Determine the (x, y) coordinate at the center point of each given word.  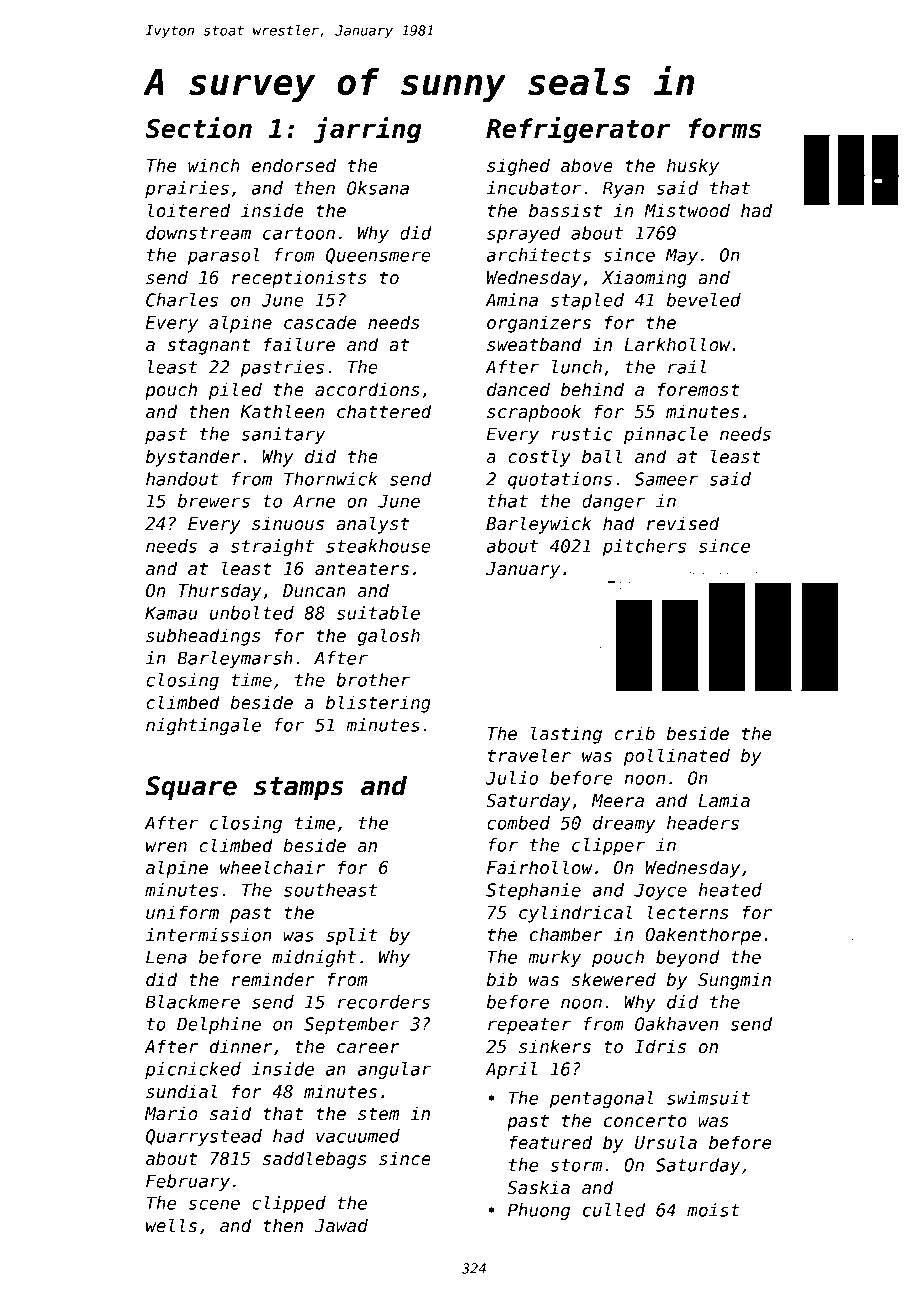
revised (683, 523)
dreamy (624, 824)
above (587, 165)
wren (166, 847)
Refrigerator (578, 130)
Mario (171, 1113)
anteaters (362, 569)
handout (182, 479)
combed (518, 823)
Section (198, 128)
